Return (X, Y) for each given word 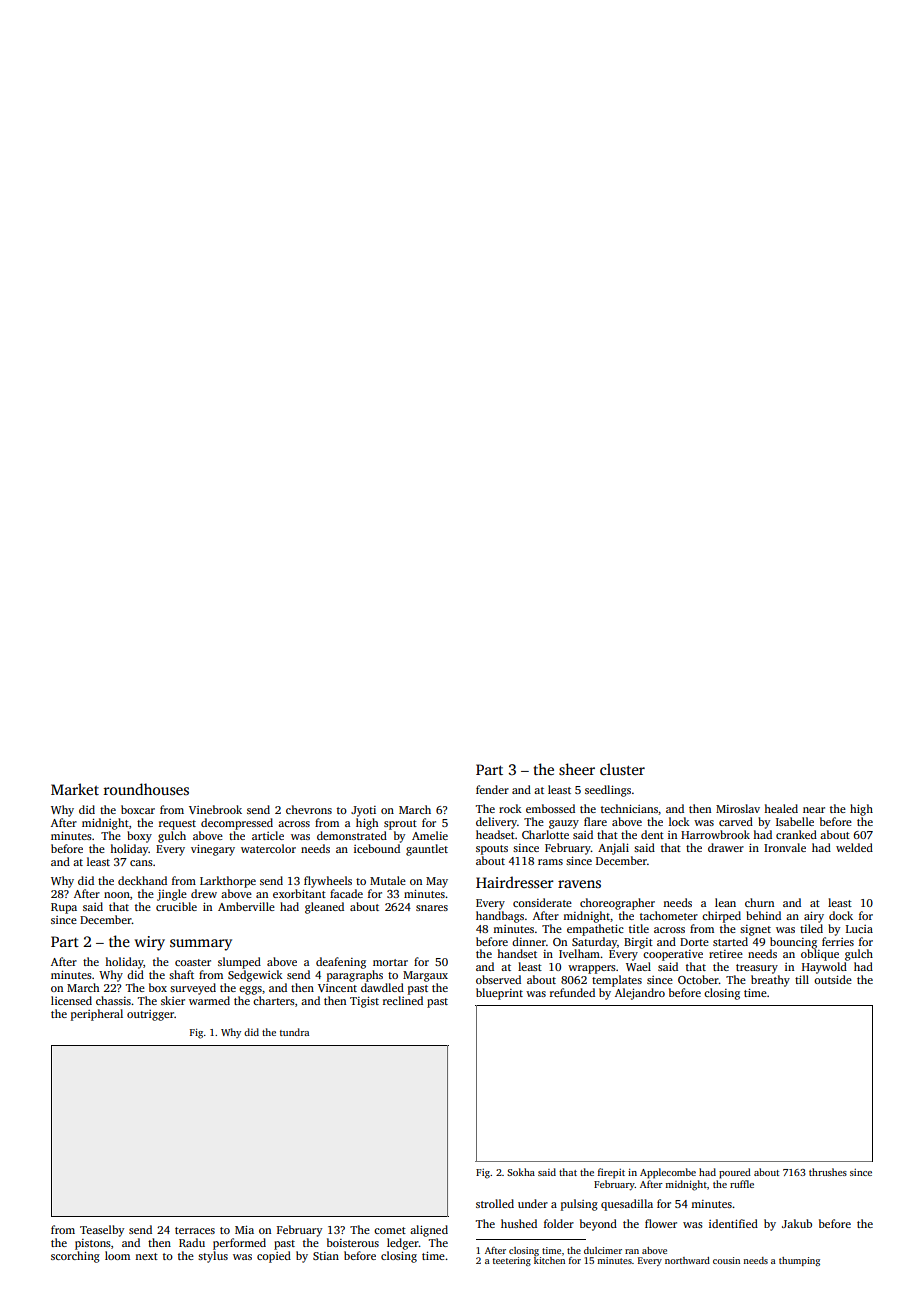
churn (759, 902)
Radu (192, 1242)
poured (735, 1173)
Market (75, 789)
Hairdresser (515, 882)
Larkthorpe (228, 882)
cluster (622, 769)
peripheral (97, 1015)
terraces (195, 1230)
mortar (390, 962)
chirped (721, 917)
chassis (113, 1000)
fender (492, 789)
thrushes (828, 1172)
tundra (294, 1032)
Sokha (521, 1172)
